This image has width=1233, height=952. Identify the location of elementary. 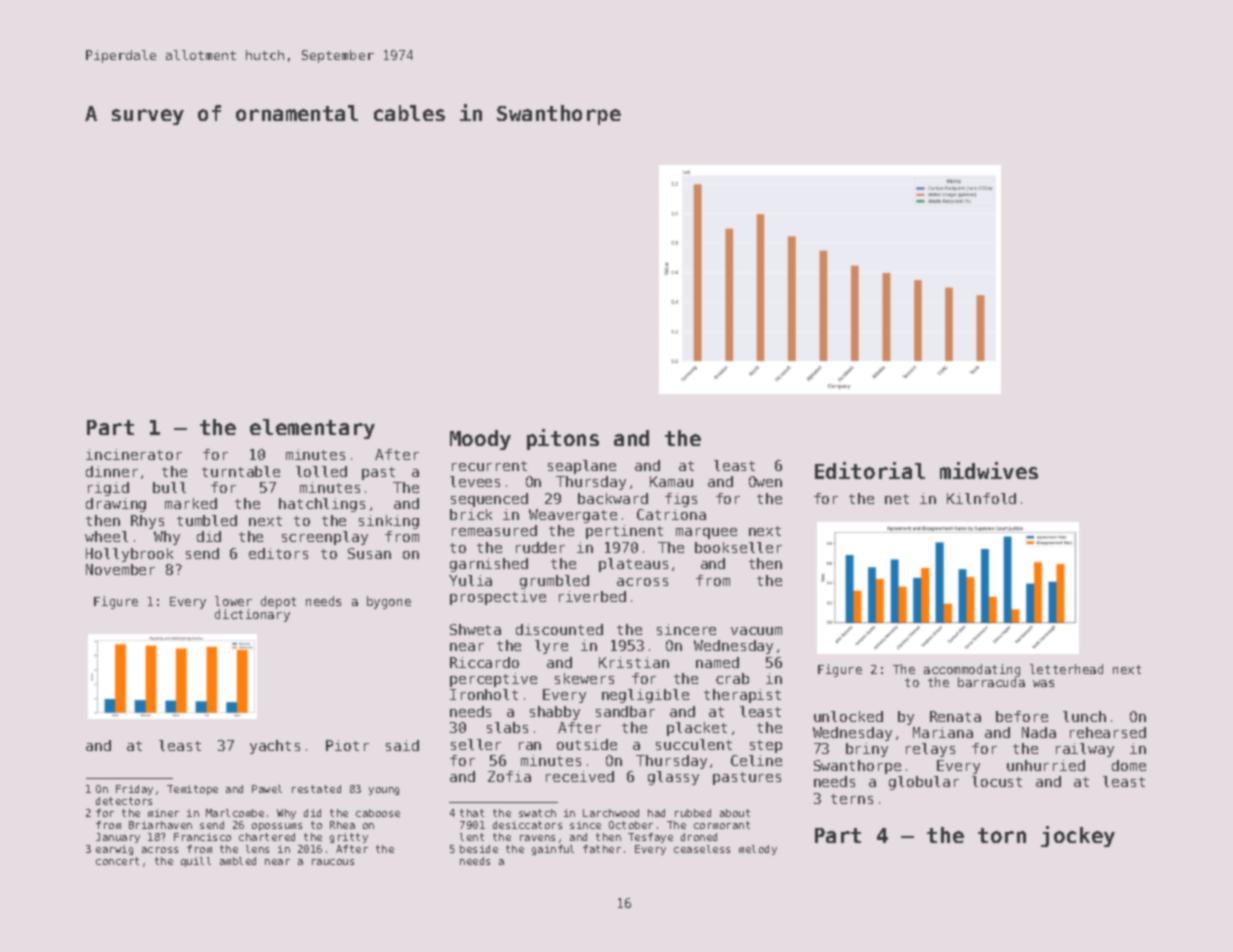
(312, 429).
